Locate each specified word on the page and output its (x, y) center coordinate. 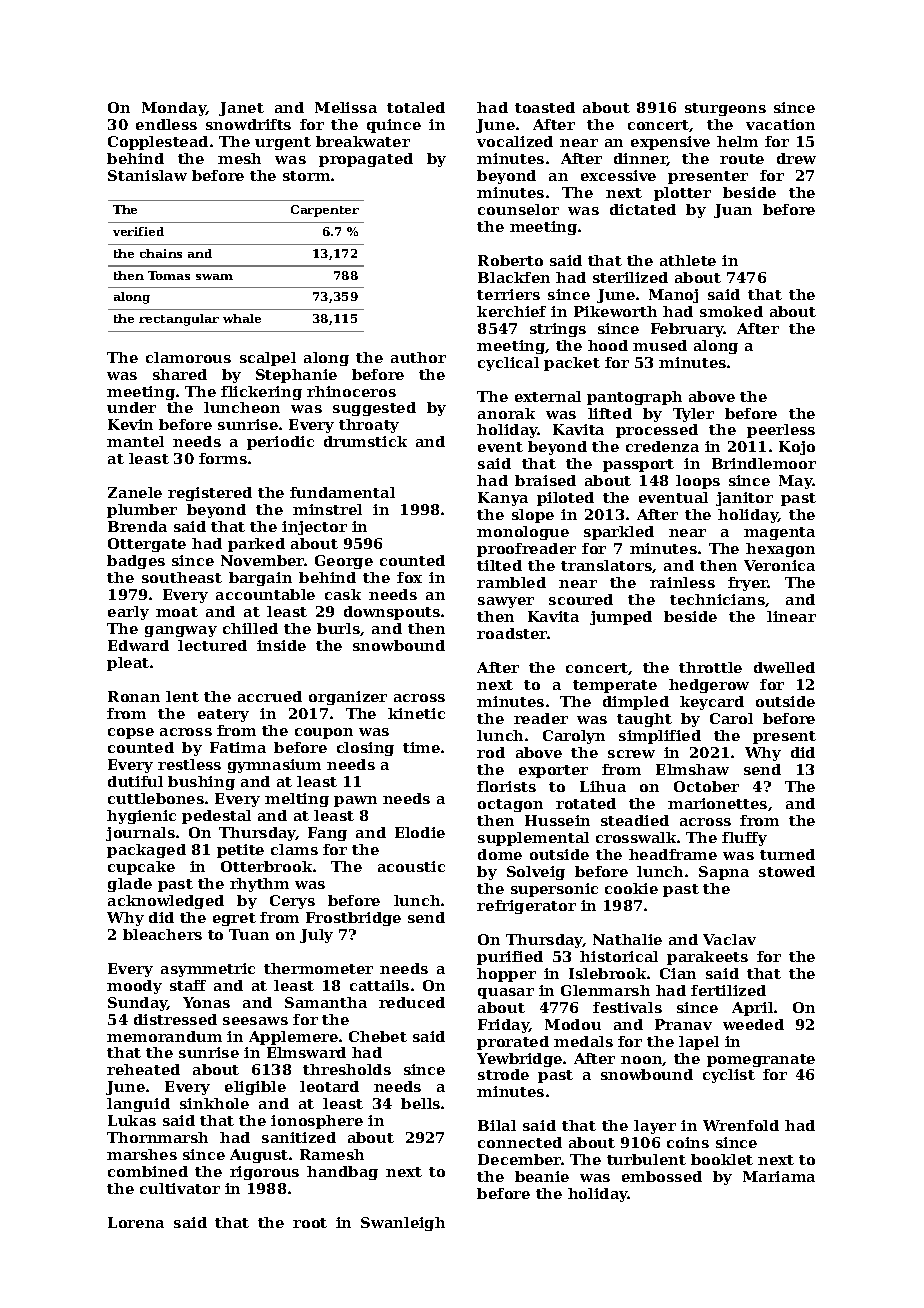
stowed (787, 871)
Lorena (136, 1222)
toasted (545, 107)
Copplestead (158, 143)
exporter (553, 771)
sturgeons (725, 109)
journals (140, 834)
